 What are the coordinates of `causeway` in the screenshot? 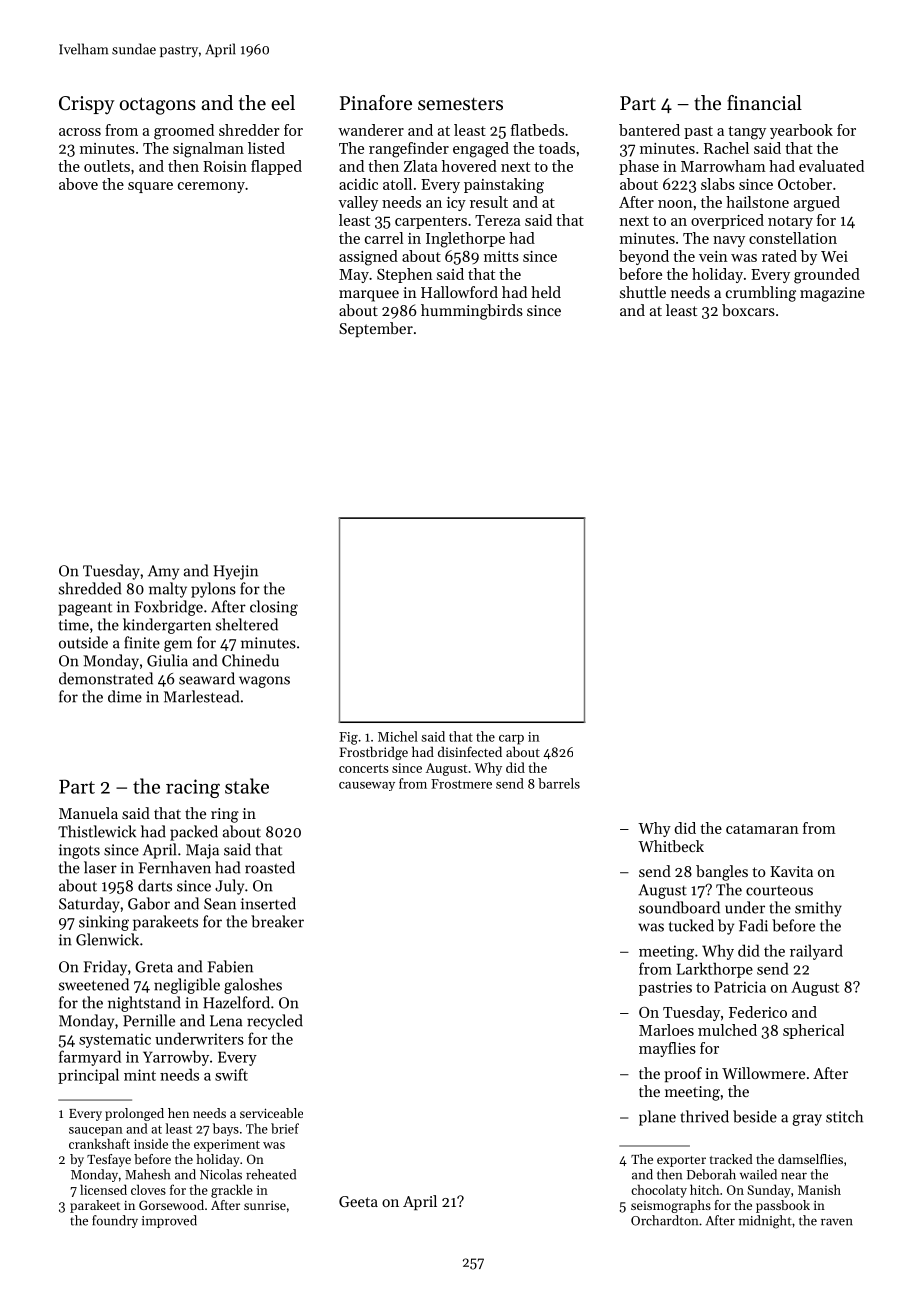 It's located at (367, 786).
